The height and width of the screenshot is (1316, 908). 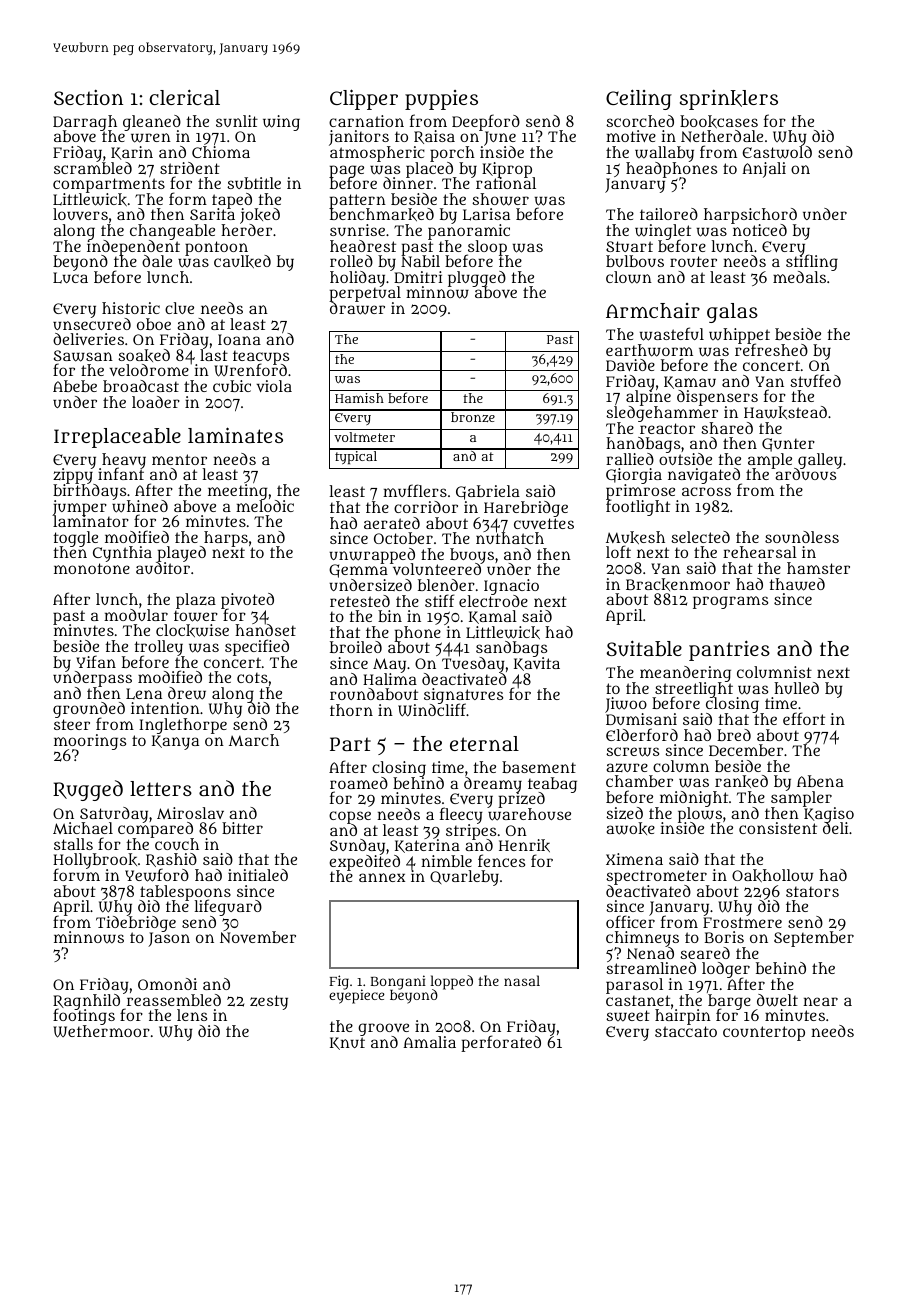 I want to click on caulked, so click(x=242, y=261).
